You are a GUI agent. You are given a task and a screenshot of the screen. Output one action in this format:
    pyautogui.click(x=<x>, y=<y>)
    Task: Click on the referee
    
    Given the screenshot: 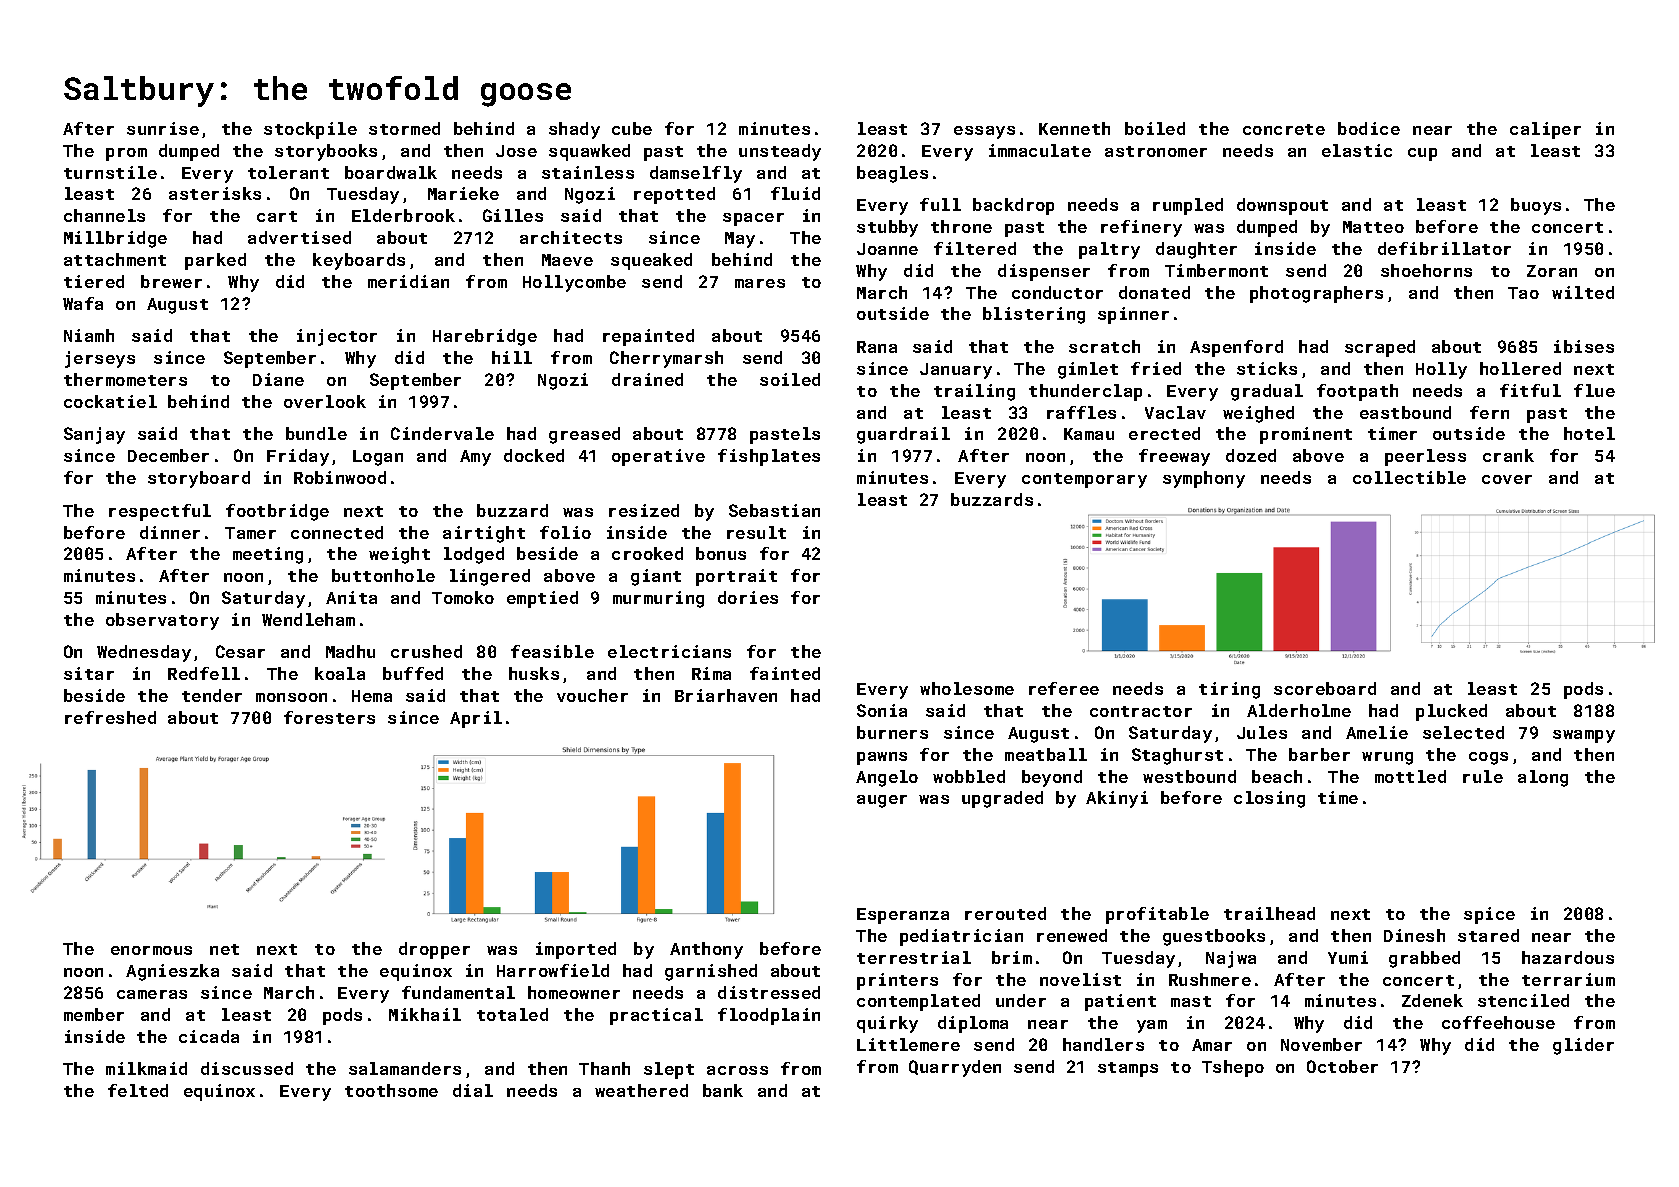 What is the action you would take?
    pyautogui.click(x=1064, y=688)
